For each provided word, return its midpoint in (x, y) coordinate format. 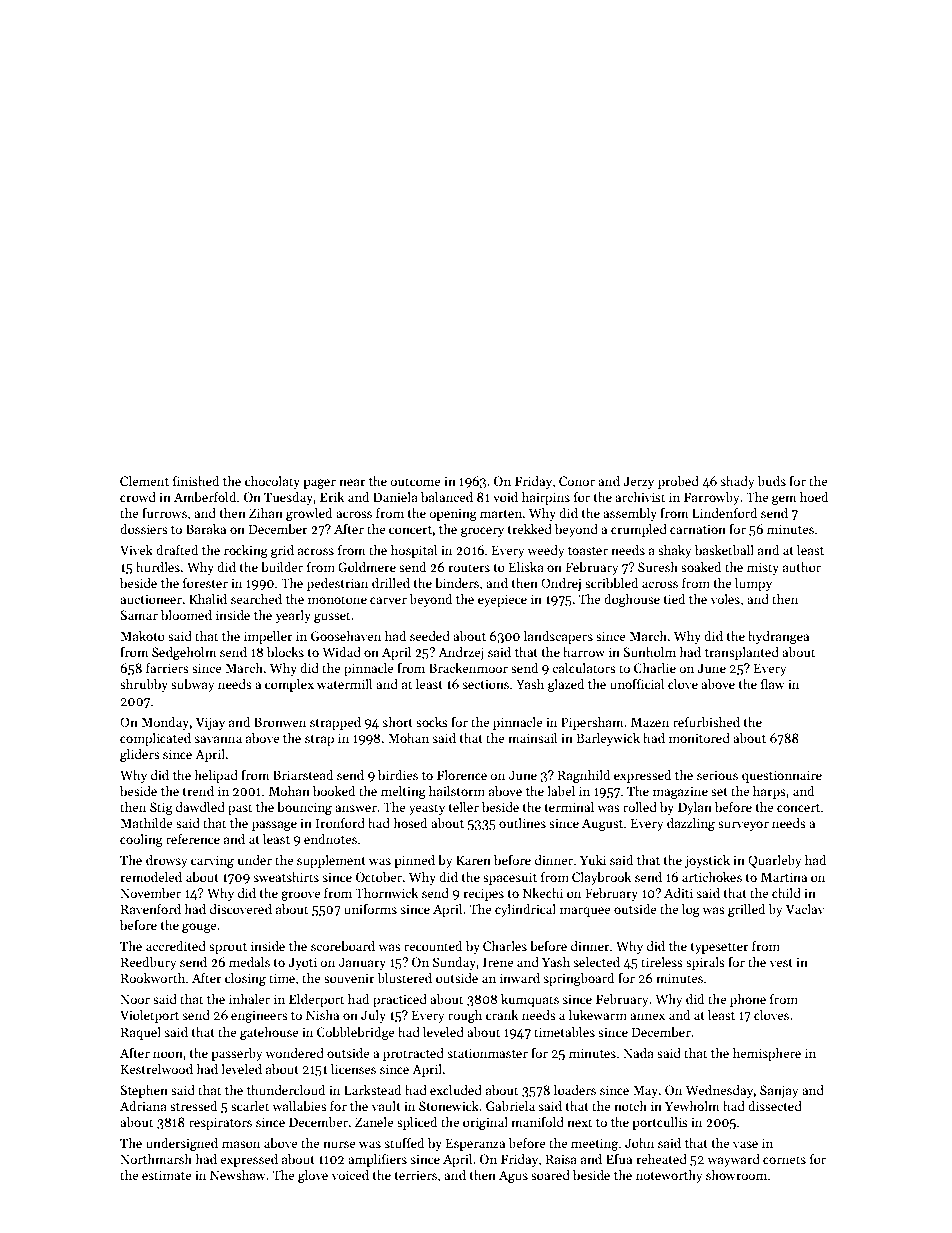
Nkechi (543, 893)
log (691, 910)
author (802, 567)
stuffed (404, 1143)
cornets (784, 1160)
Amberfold (205, 497)
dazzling (691, 824)
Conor (577, 481)
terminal (569, 807)
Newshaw (238, 1175)
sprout (228, 948)
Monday (165, 723)
